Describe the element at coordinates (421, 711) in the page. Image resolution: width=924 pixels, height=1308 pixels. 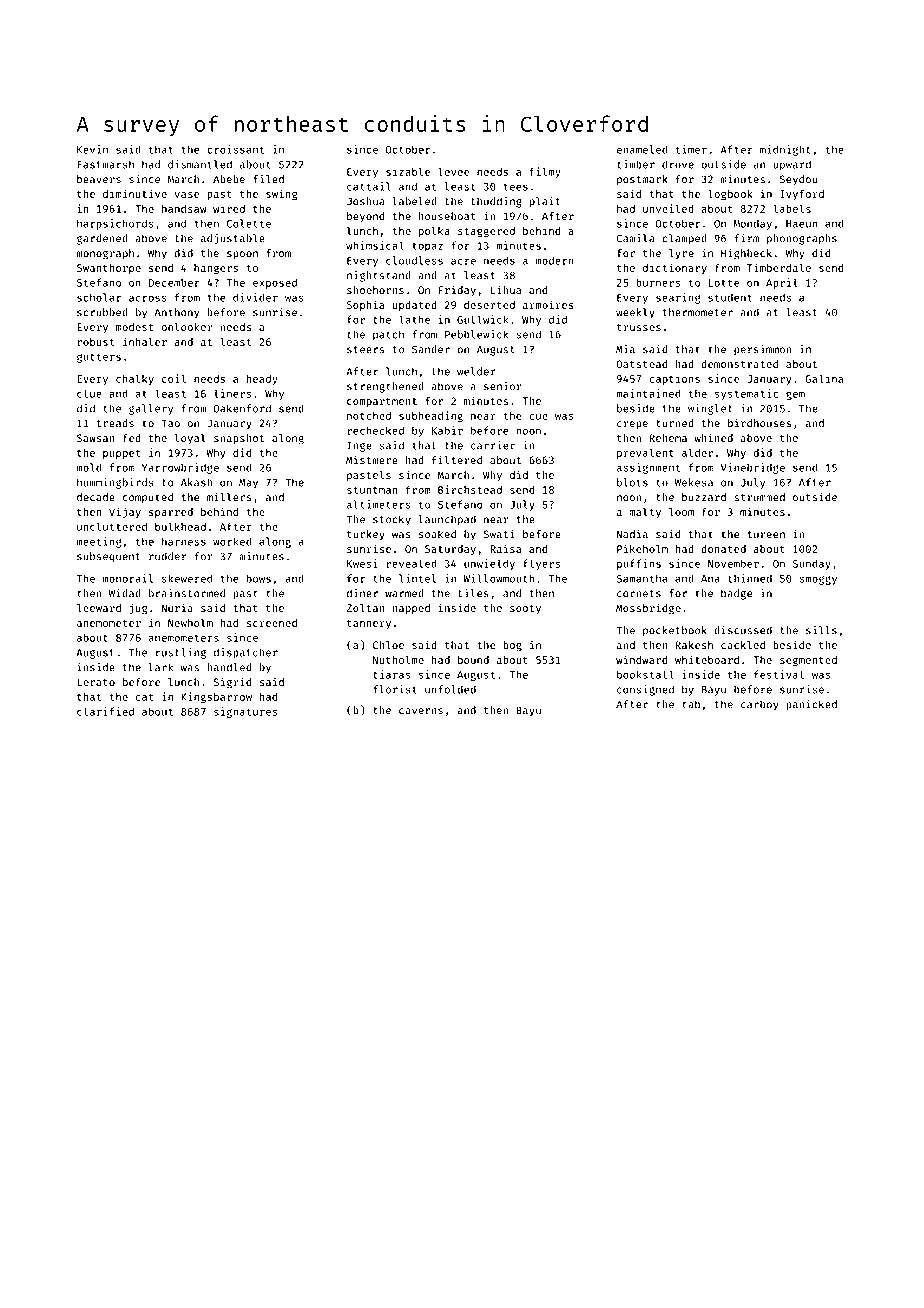
I see `caverns` at that location.
